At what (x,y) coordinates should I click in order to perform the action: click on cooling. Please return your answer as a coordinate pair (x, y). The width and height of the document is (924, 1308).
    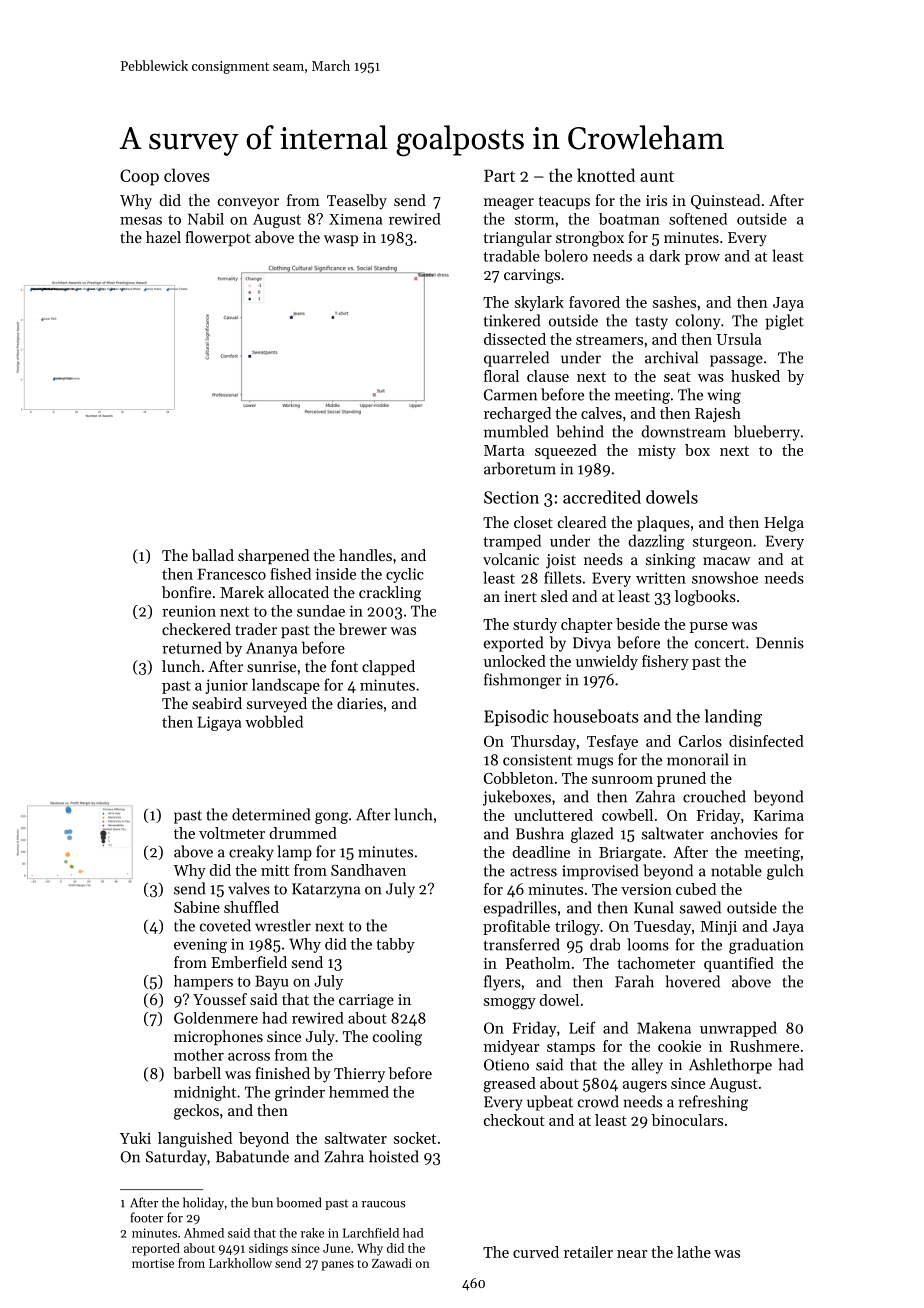
    Looking at the image, I should click on (397, 1038).
